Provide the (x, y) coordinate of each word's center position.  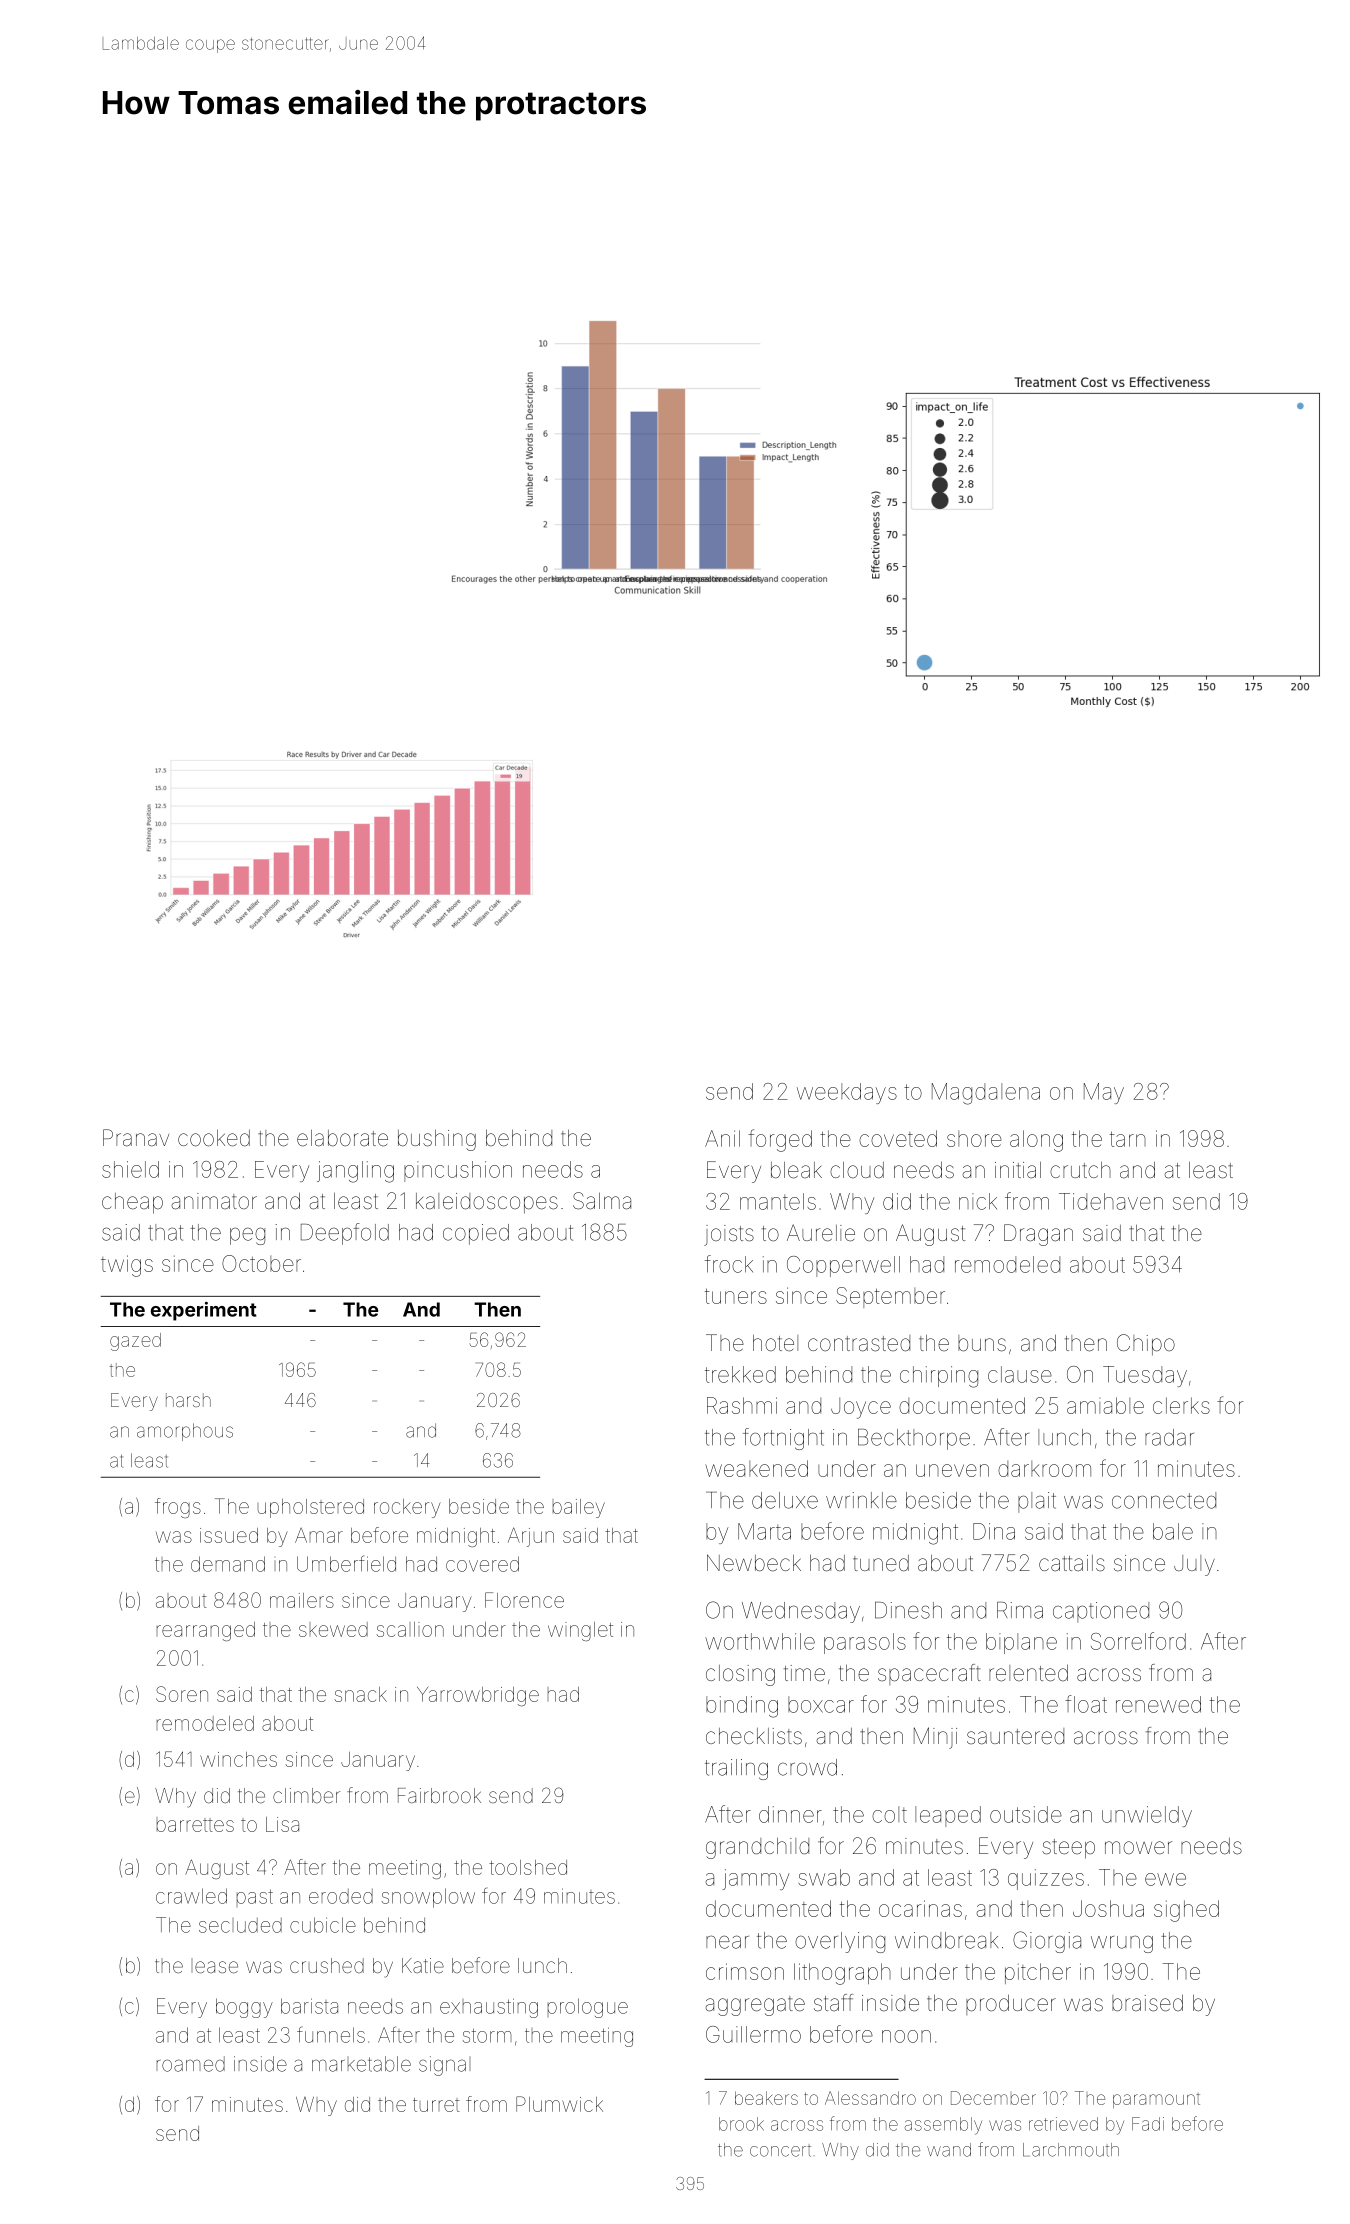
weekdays (847, 1093)
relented (1028, 1673)
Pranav (136, 1138)
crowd (807, 1767)
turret (436, 2105)
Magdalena (986, 1094)
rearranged (206, 1631)
